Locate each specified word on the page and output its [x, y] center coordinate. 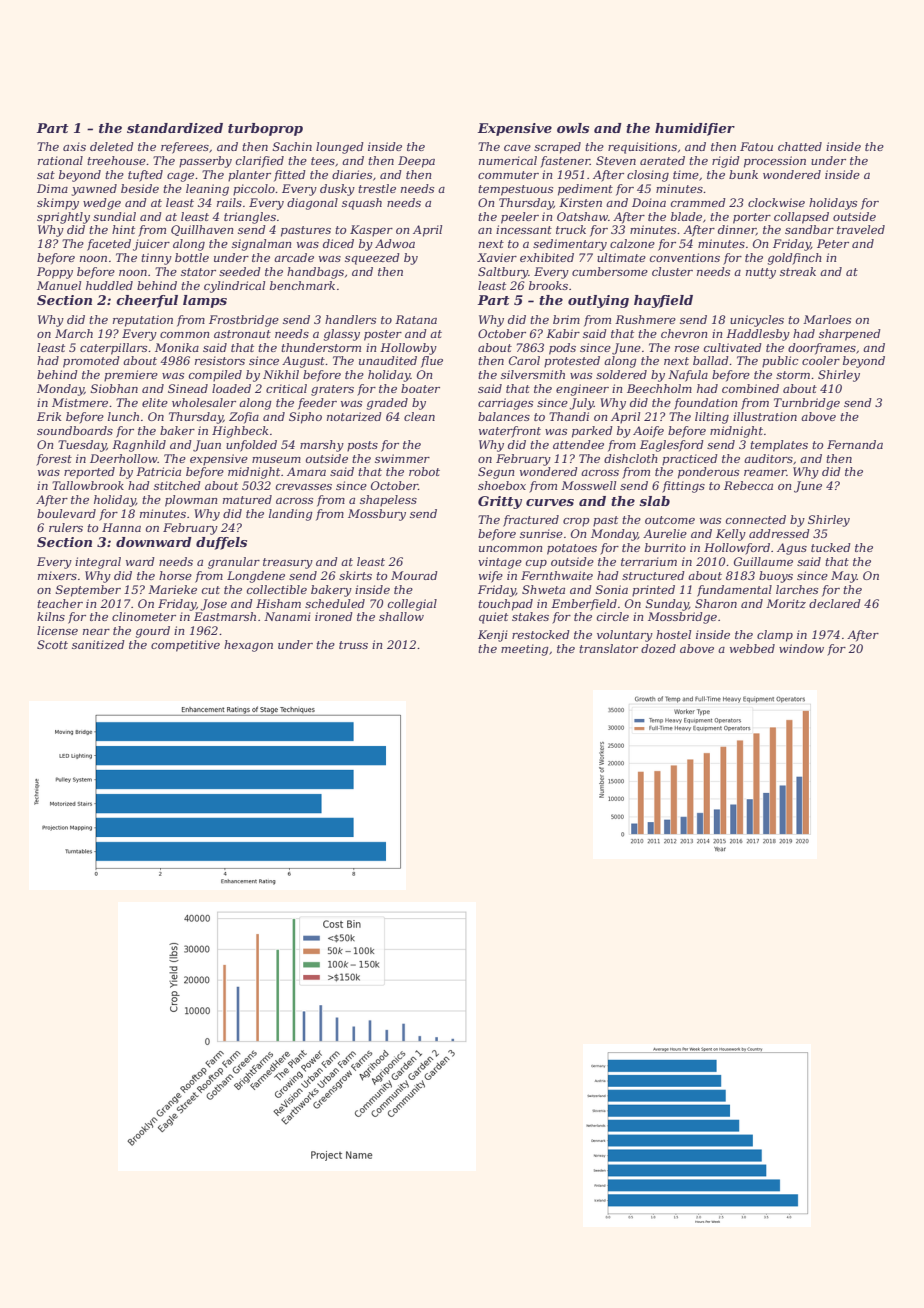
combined [750, 388]
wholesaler [204, 402]
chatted [800, 146]
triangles [250, 218]
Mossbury [377, 515]
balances [504, 416]
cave [517, 148]
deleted [112, 146]
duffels [221, 543]
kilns [51, 616]
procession [775, 162]
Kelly [731, 535]
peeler [520, 218]
